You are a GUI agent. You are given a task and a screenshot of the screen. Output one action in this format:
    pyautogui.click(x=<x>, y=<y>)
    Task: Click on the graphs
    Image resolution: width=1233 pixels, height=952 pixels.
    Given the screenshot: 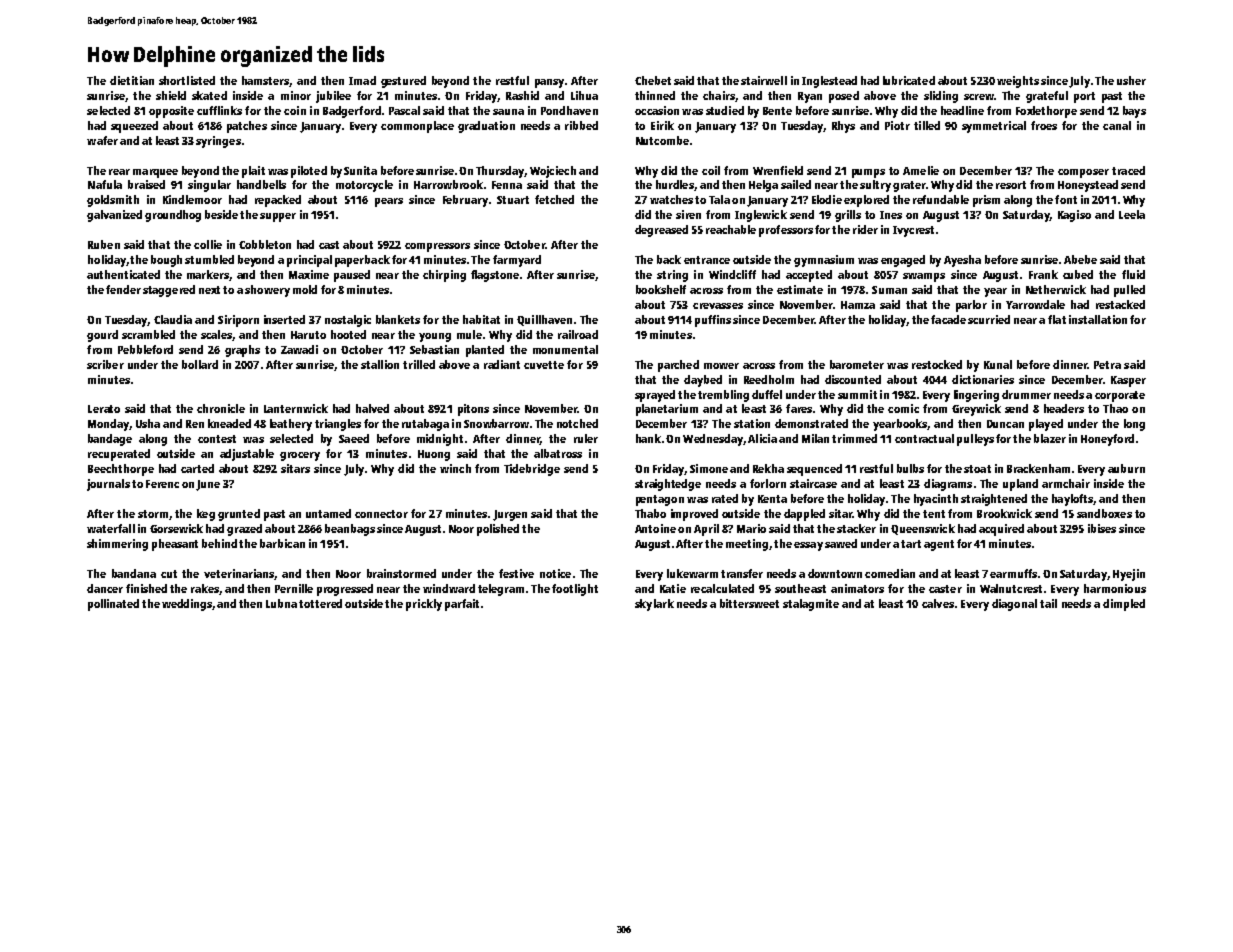 What is the action you would take?
    pyautogui.click(x=242, y=351)
